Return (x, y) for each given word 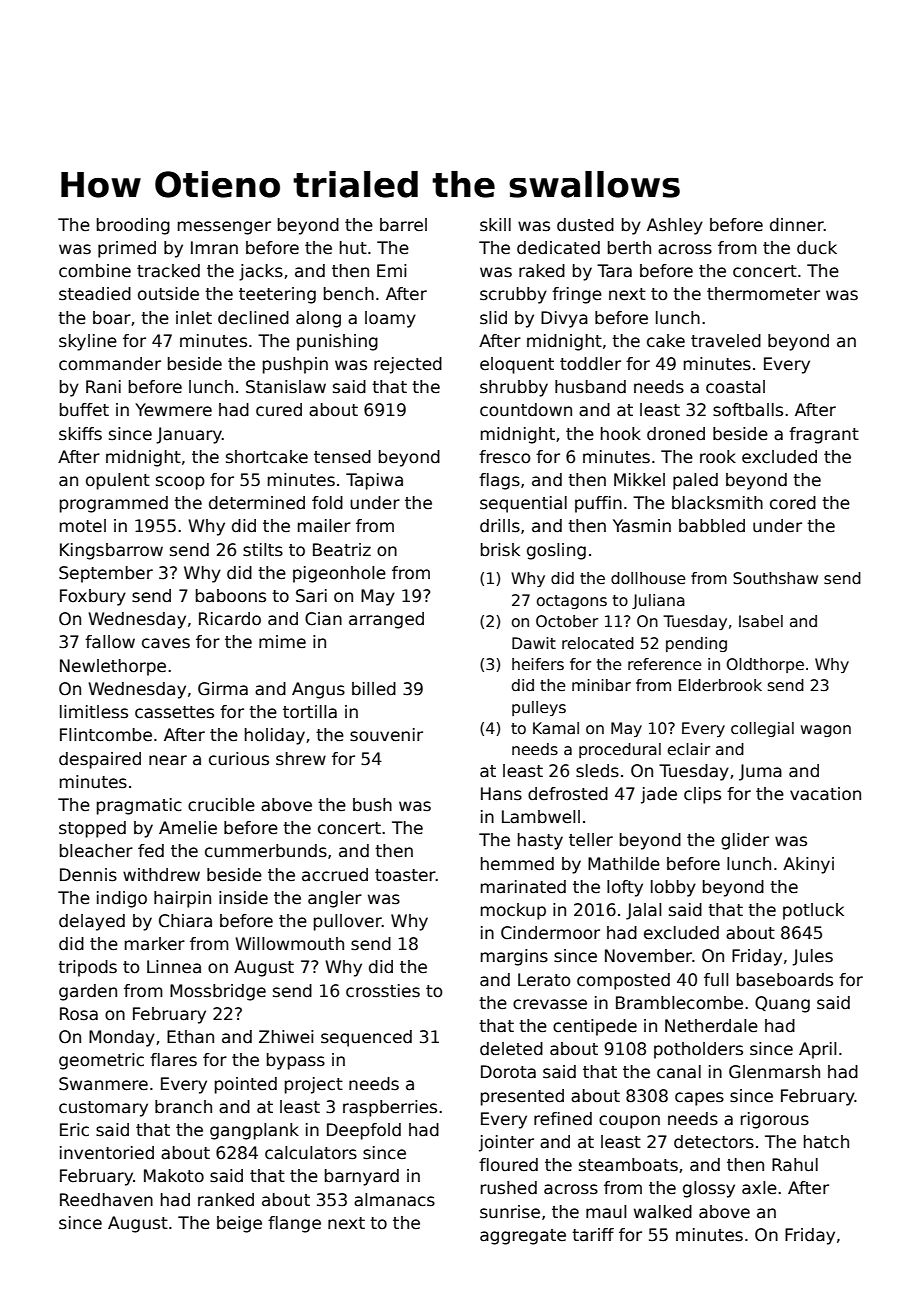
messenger (224, 228)
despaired (100, 760)
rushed (509, 1188)
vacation (825, 794)
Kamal (556, 728)
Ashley (675, 226)
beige (239, 1224)
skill (495, 225)
